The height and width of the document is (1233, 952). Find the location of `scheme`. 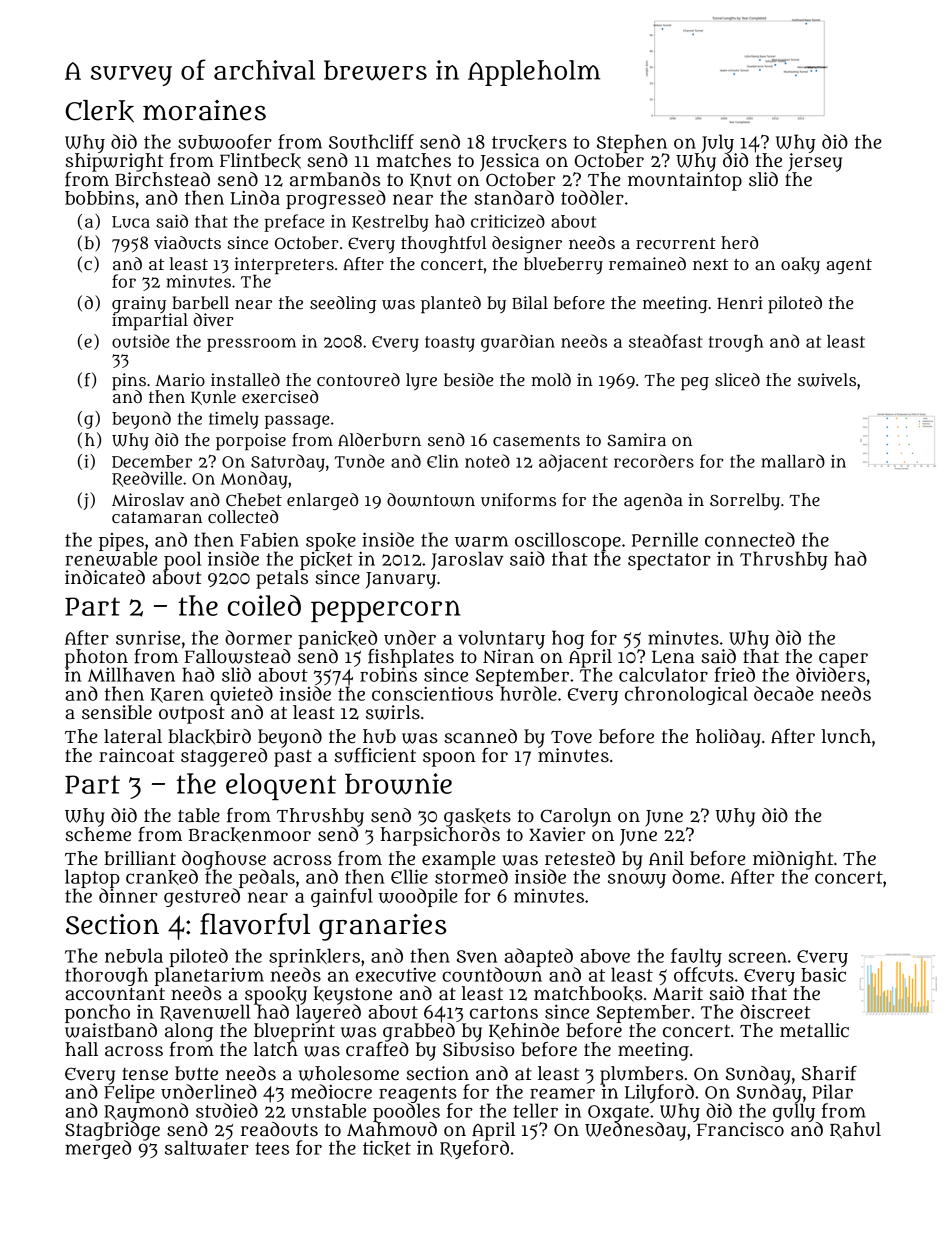

scheme is located at coordinates (98, 834).
